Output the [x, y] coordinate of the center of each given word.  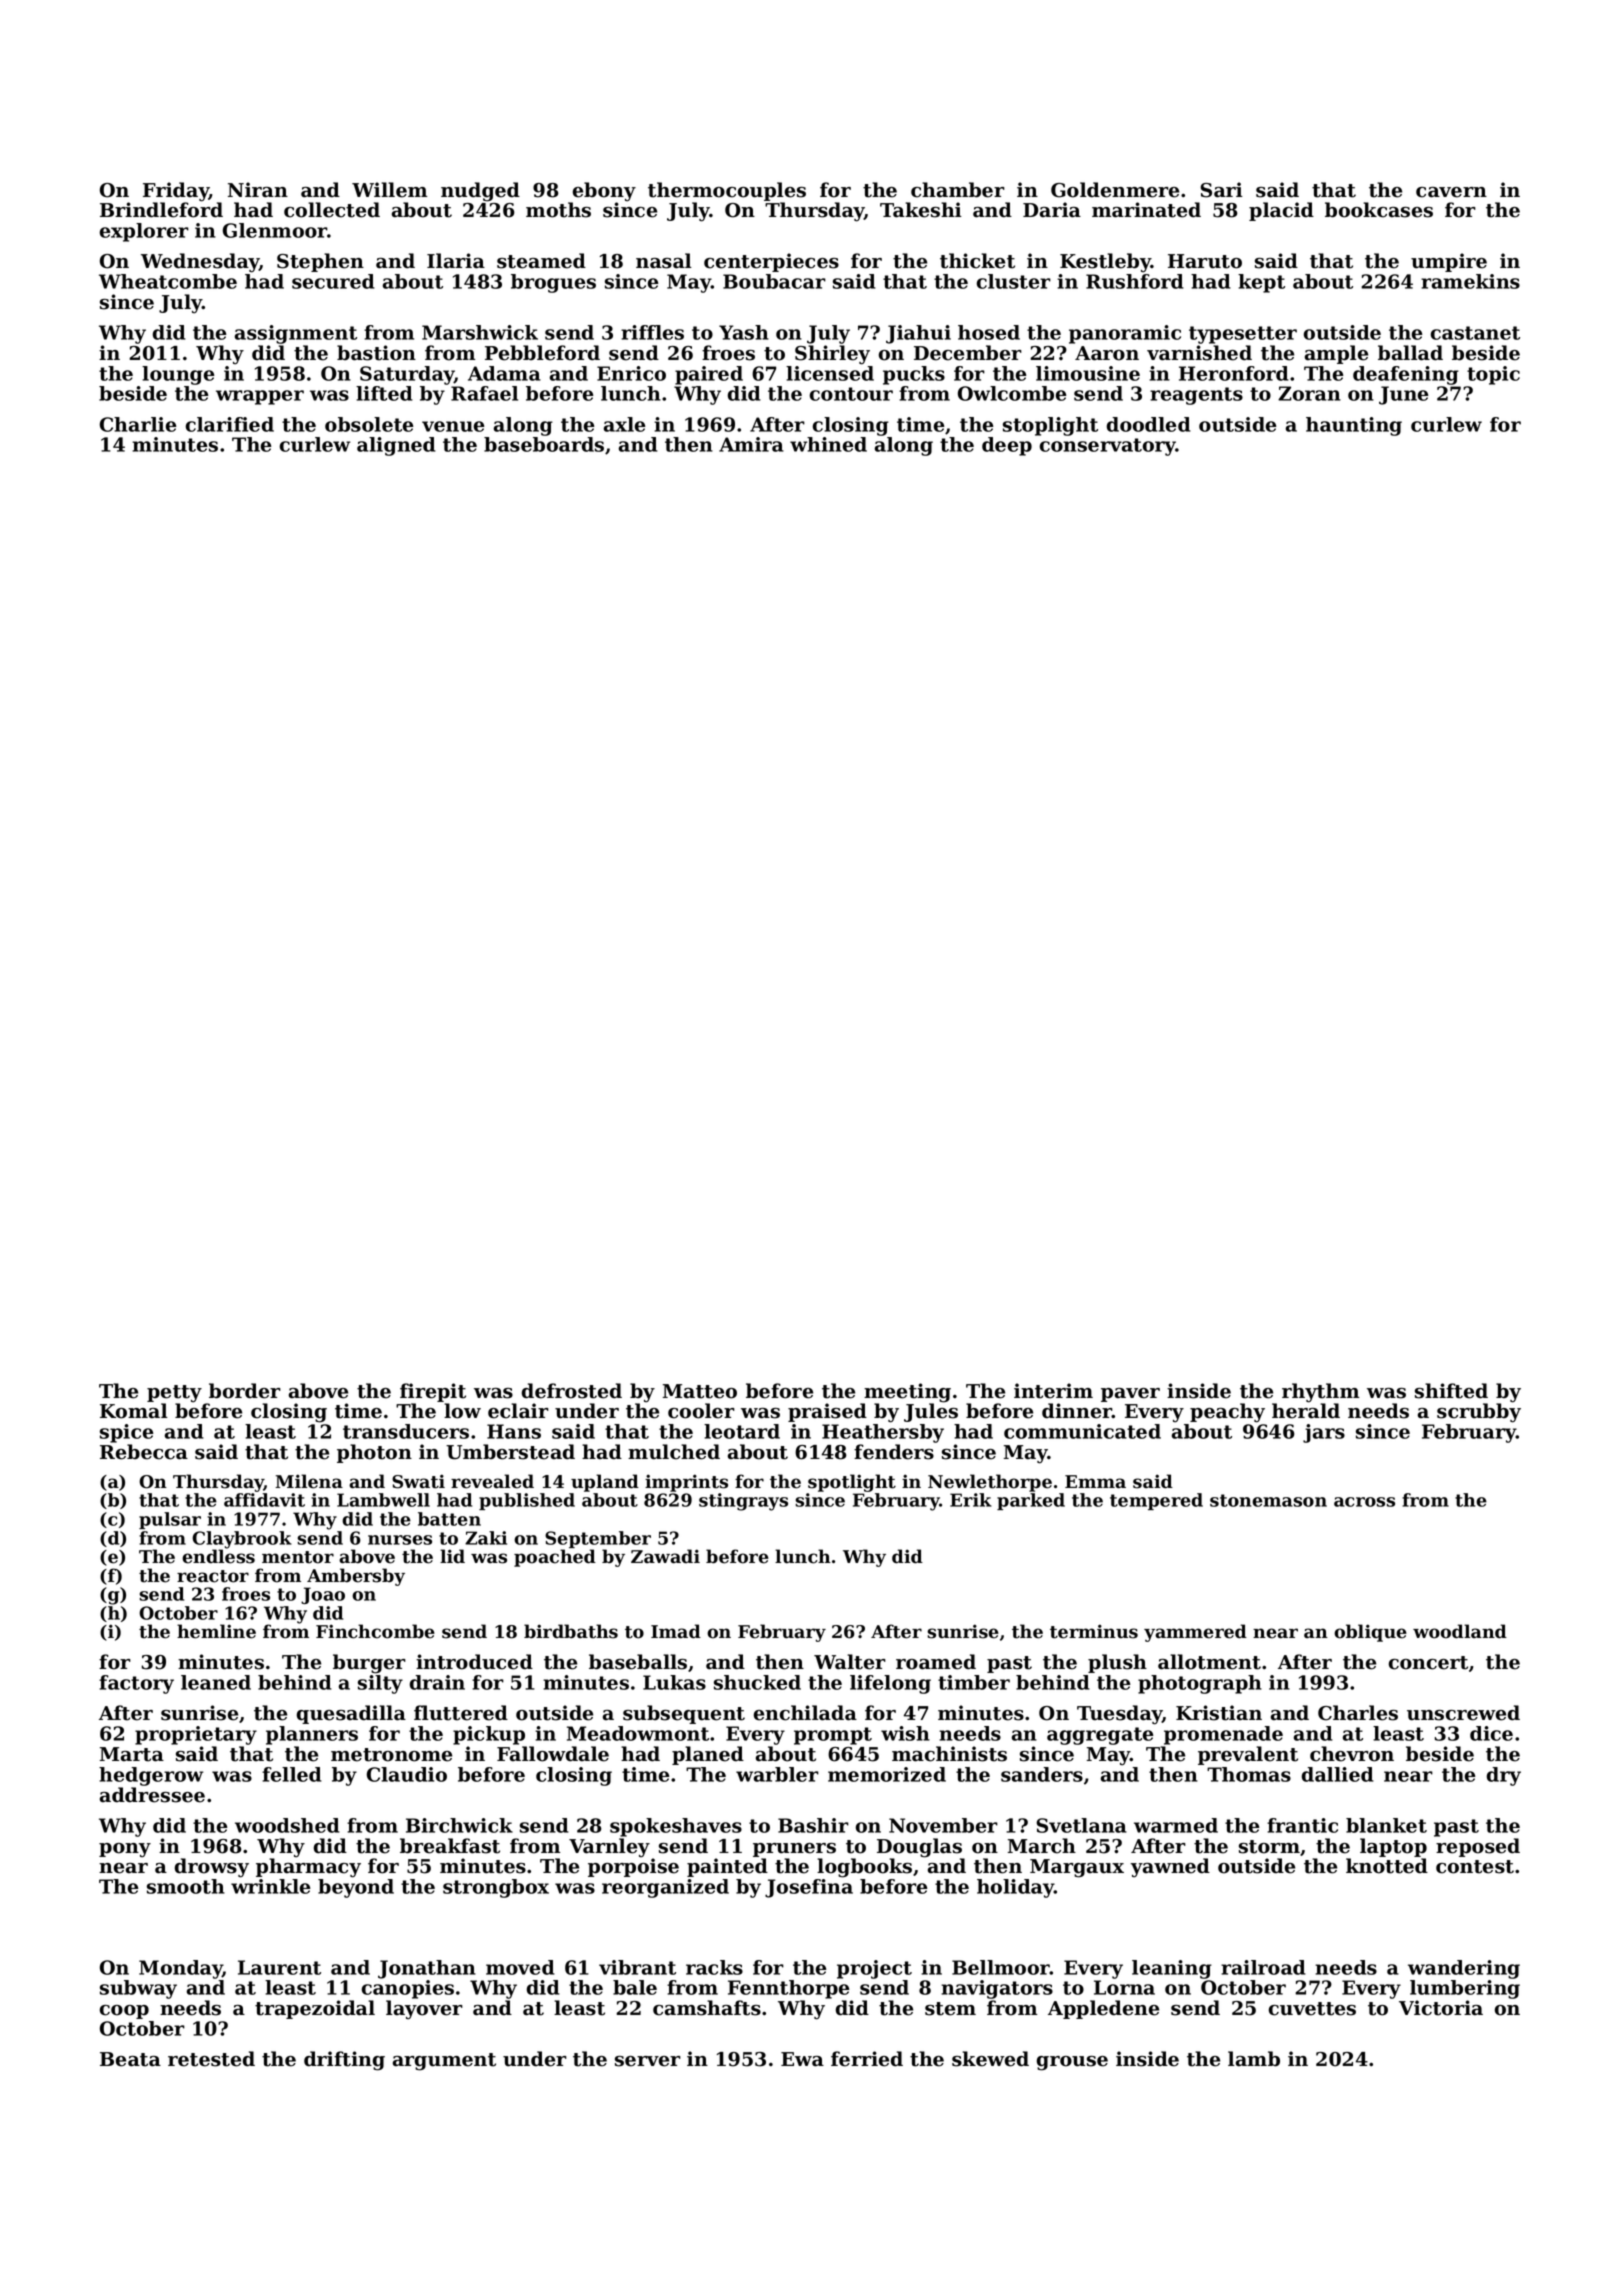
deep [1007, 446]
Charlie [138, 424]
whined [828, 444]
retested [211, 2059]
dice [1491, 1733]
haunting [1354, 426]
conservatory [1108, 447]
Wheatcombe [168, 281]
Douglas [919, 1848]
